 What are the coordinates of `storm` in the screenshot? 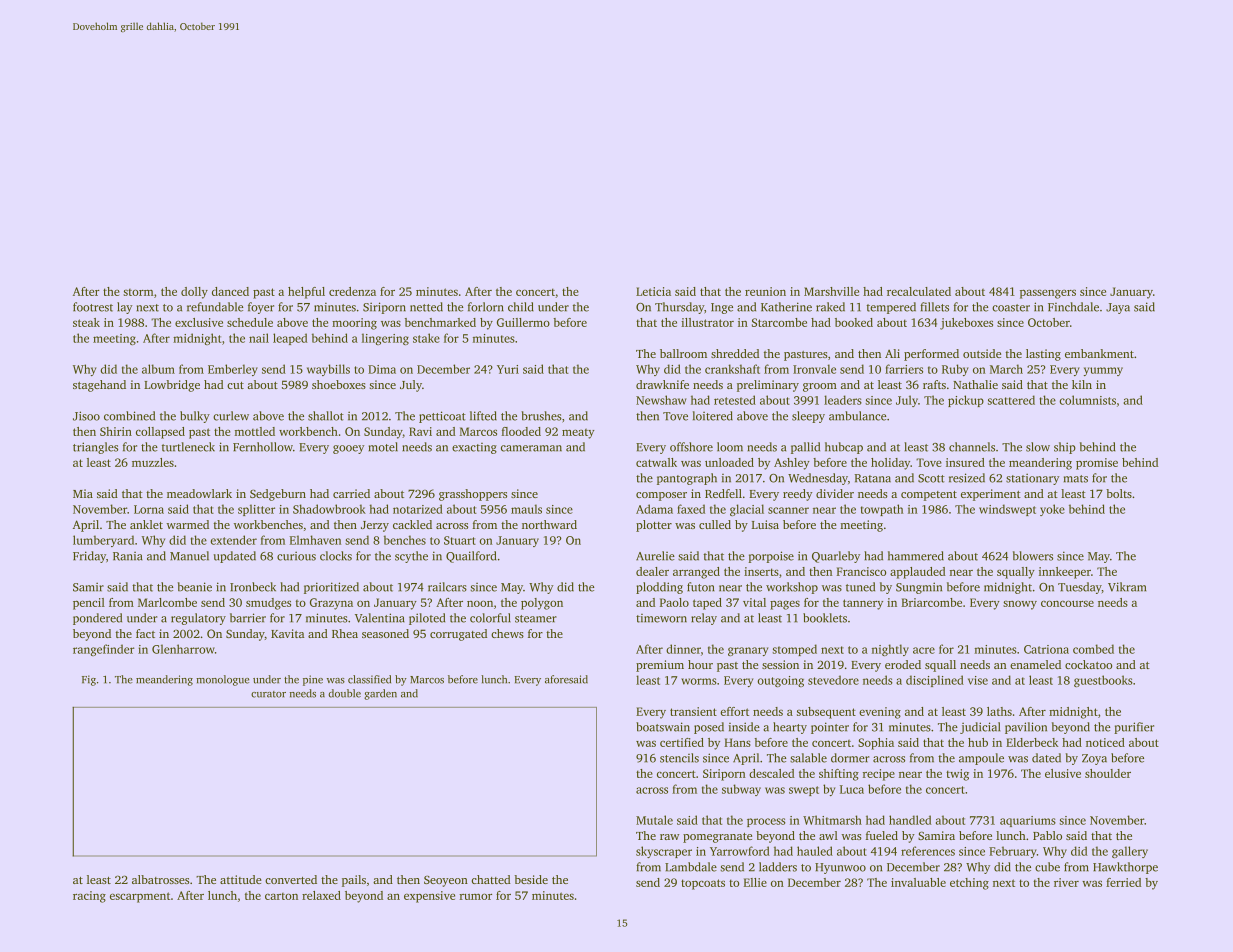 It's located at (138, 292).
